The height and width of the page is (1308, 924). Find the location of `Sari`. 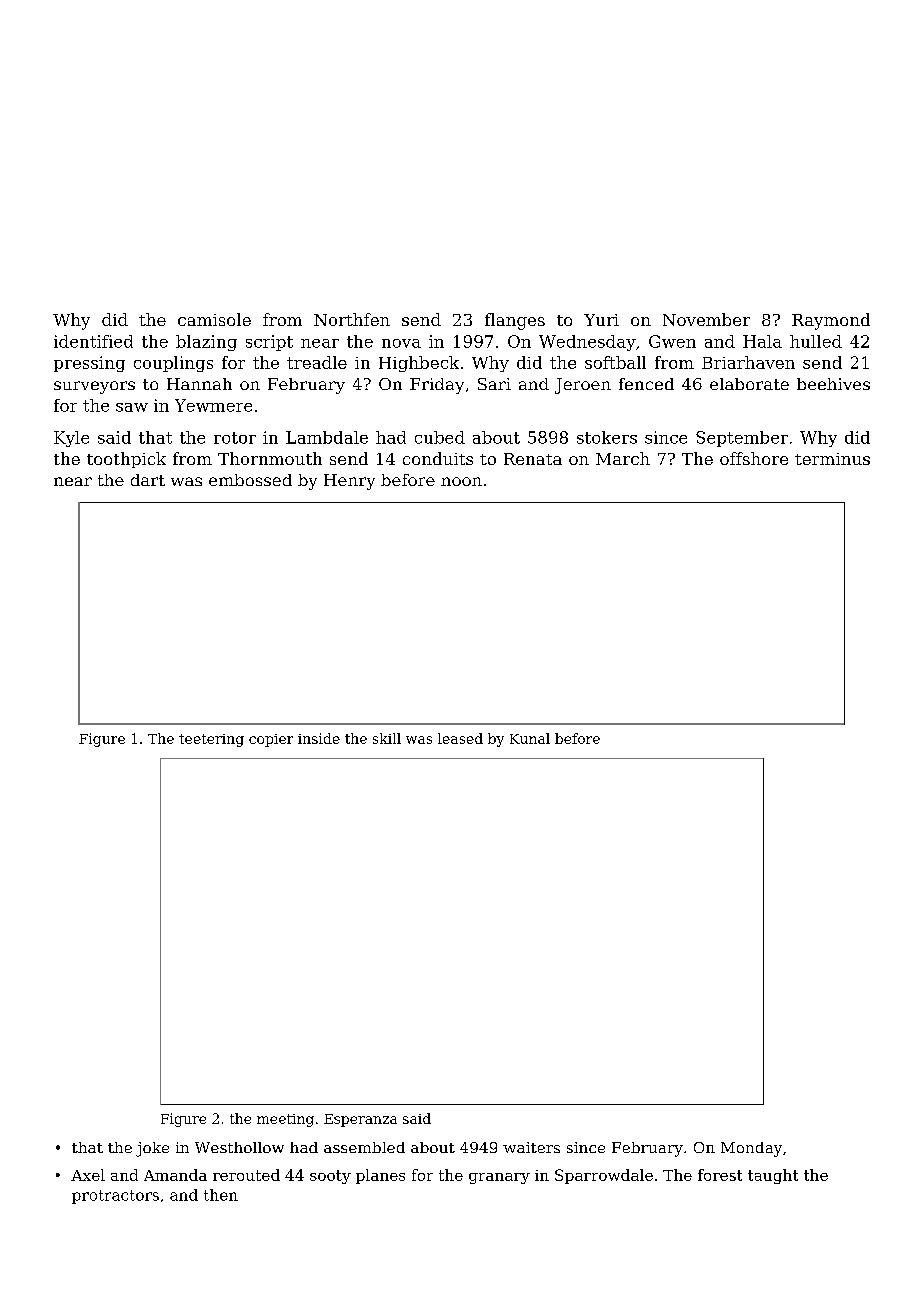

Sari is located at coordinates (494, 384).
